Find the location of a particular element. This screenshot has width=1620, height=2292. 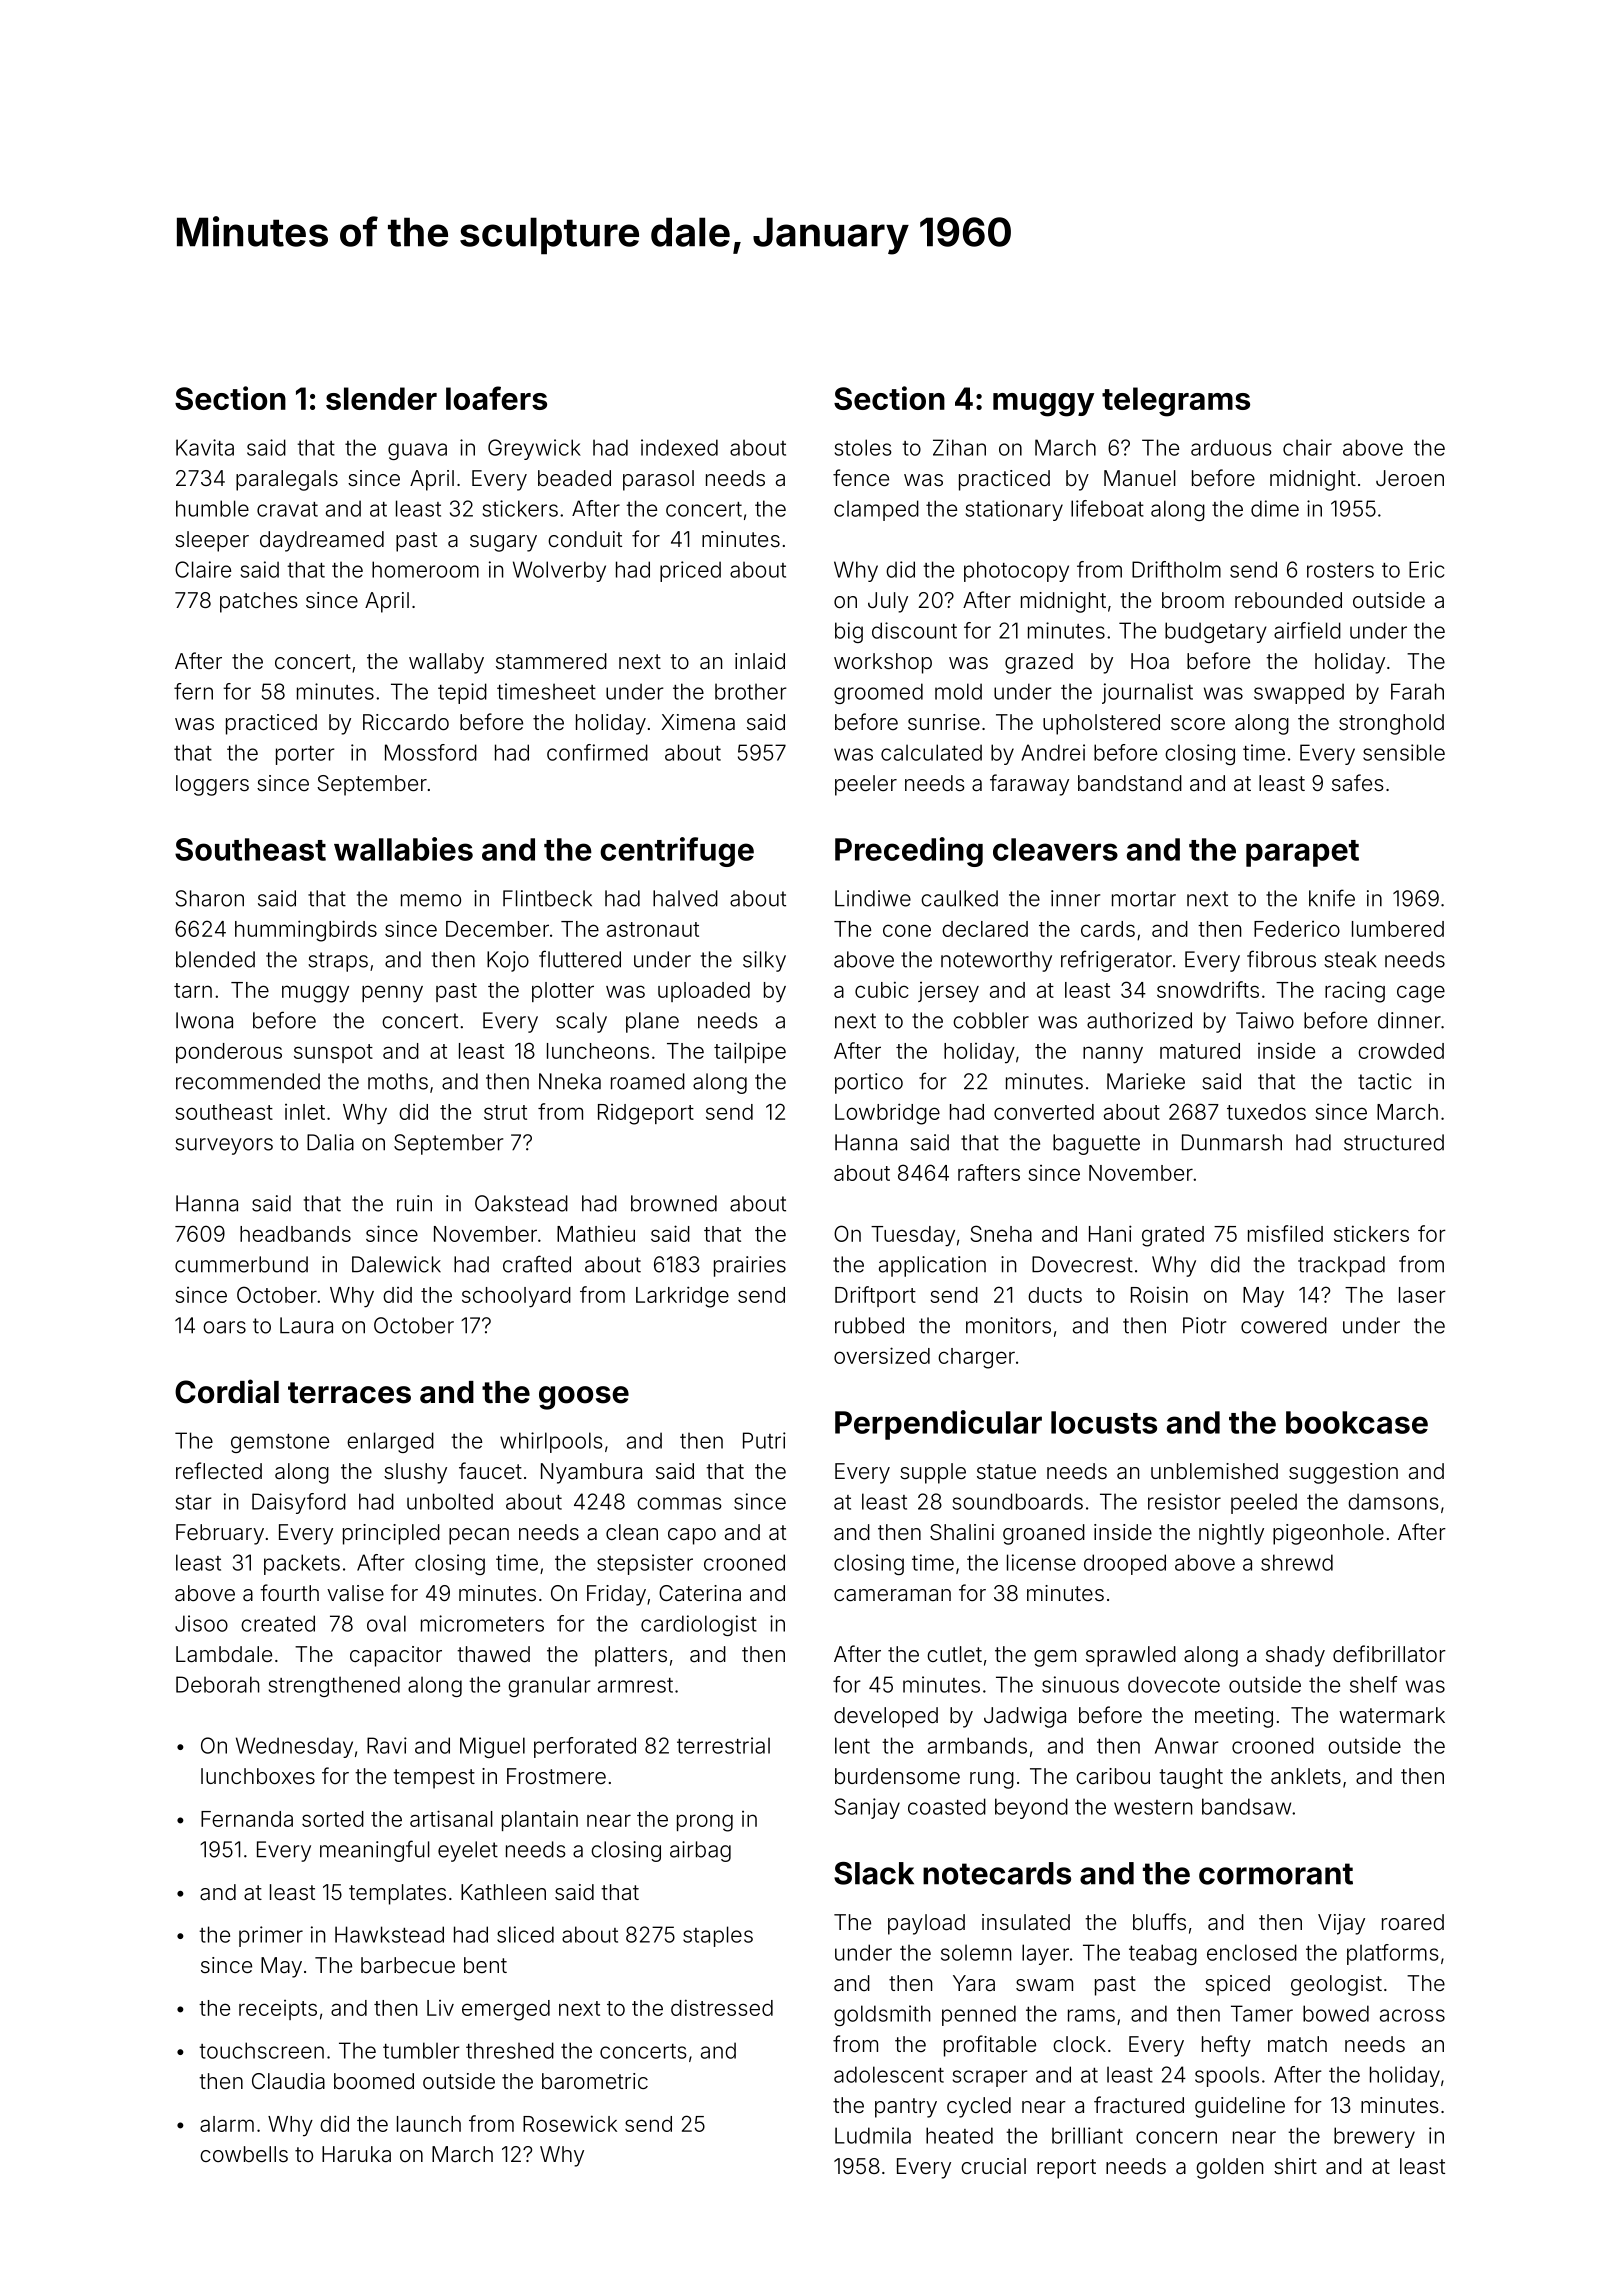

chair is located at coordinates (1307, 447).
